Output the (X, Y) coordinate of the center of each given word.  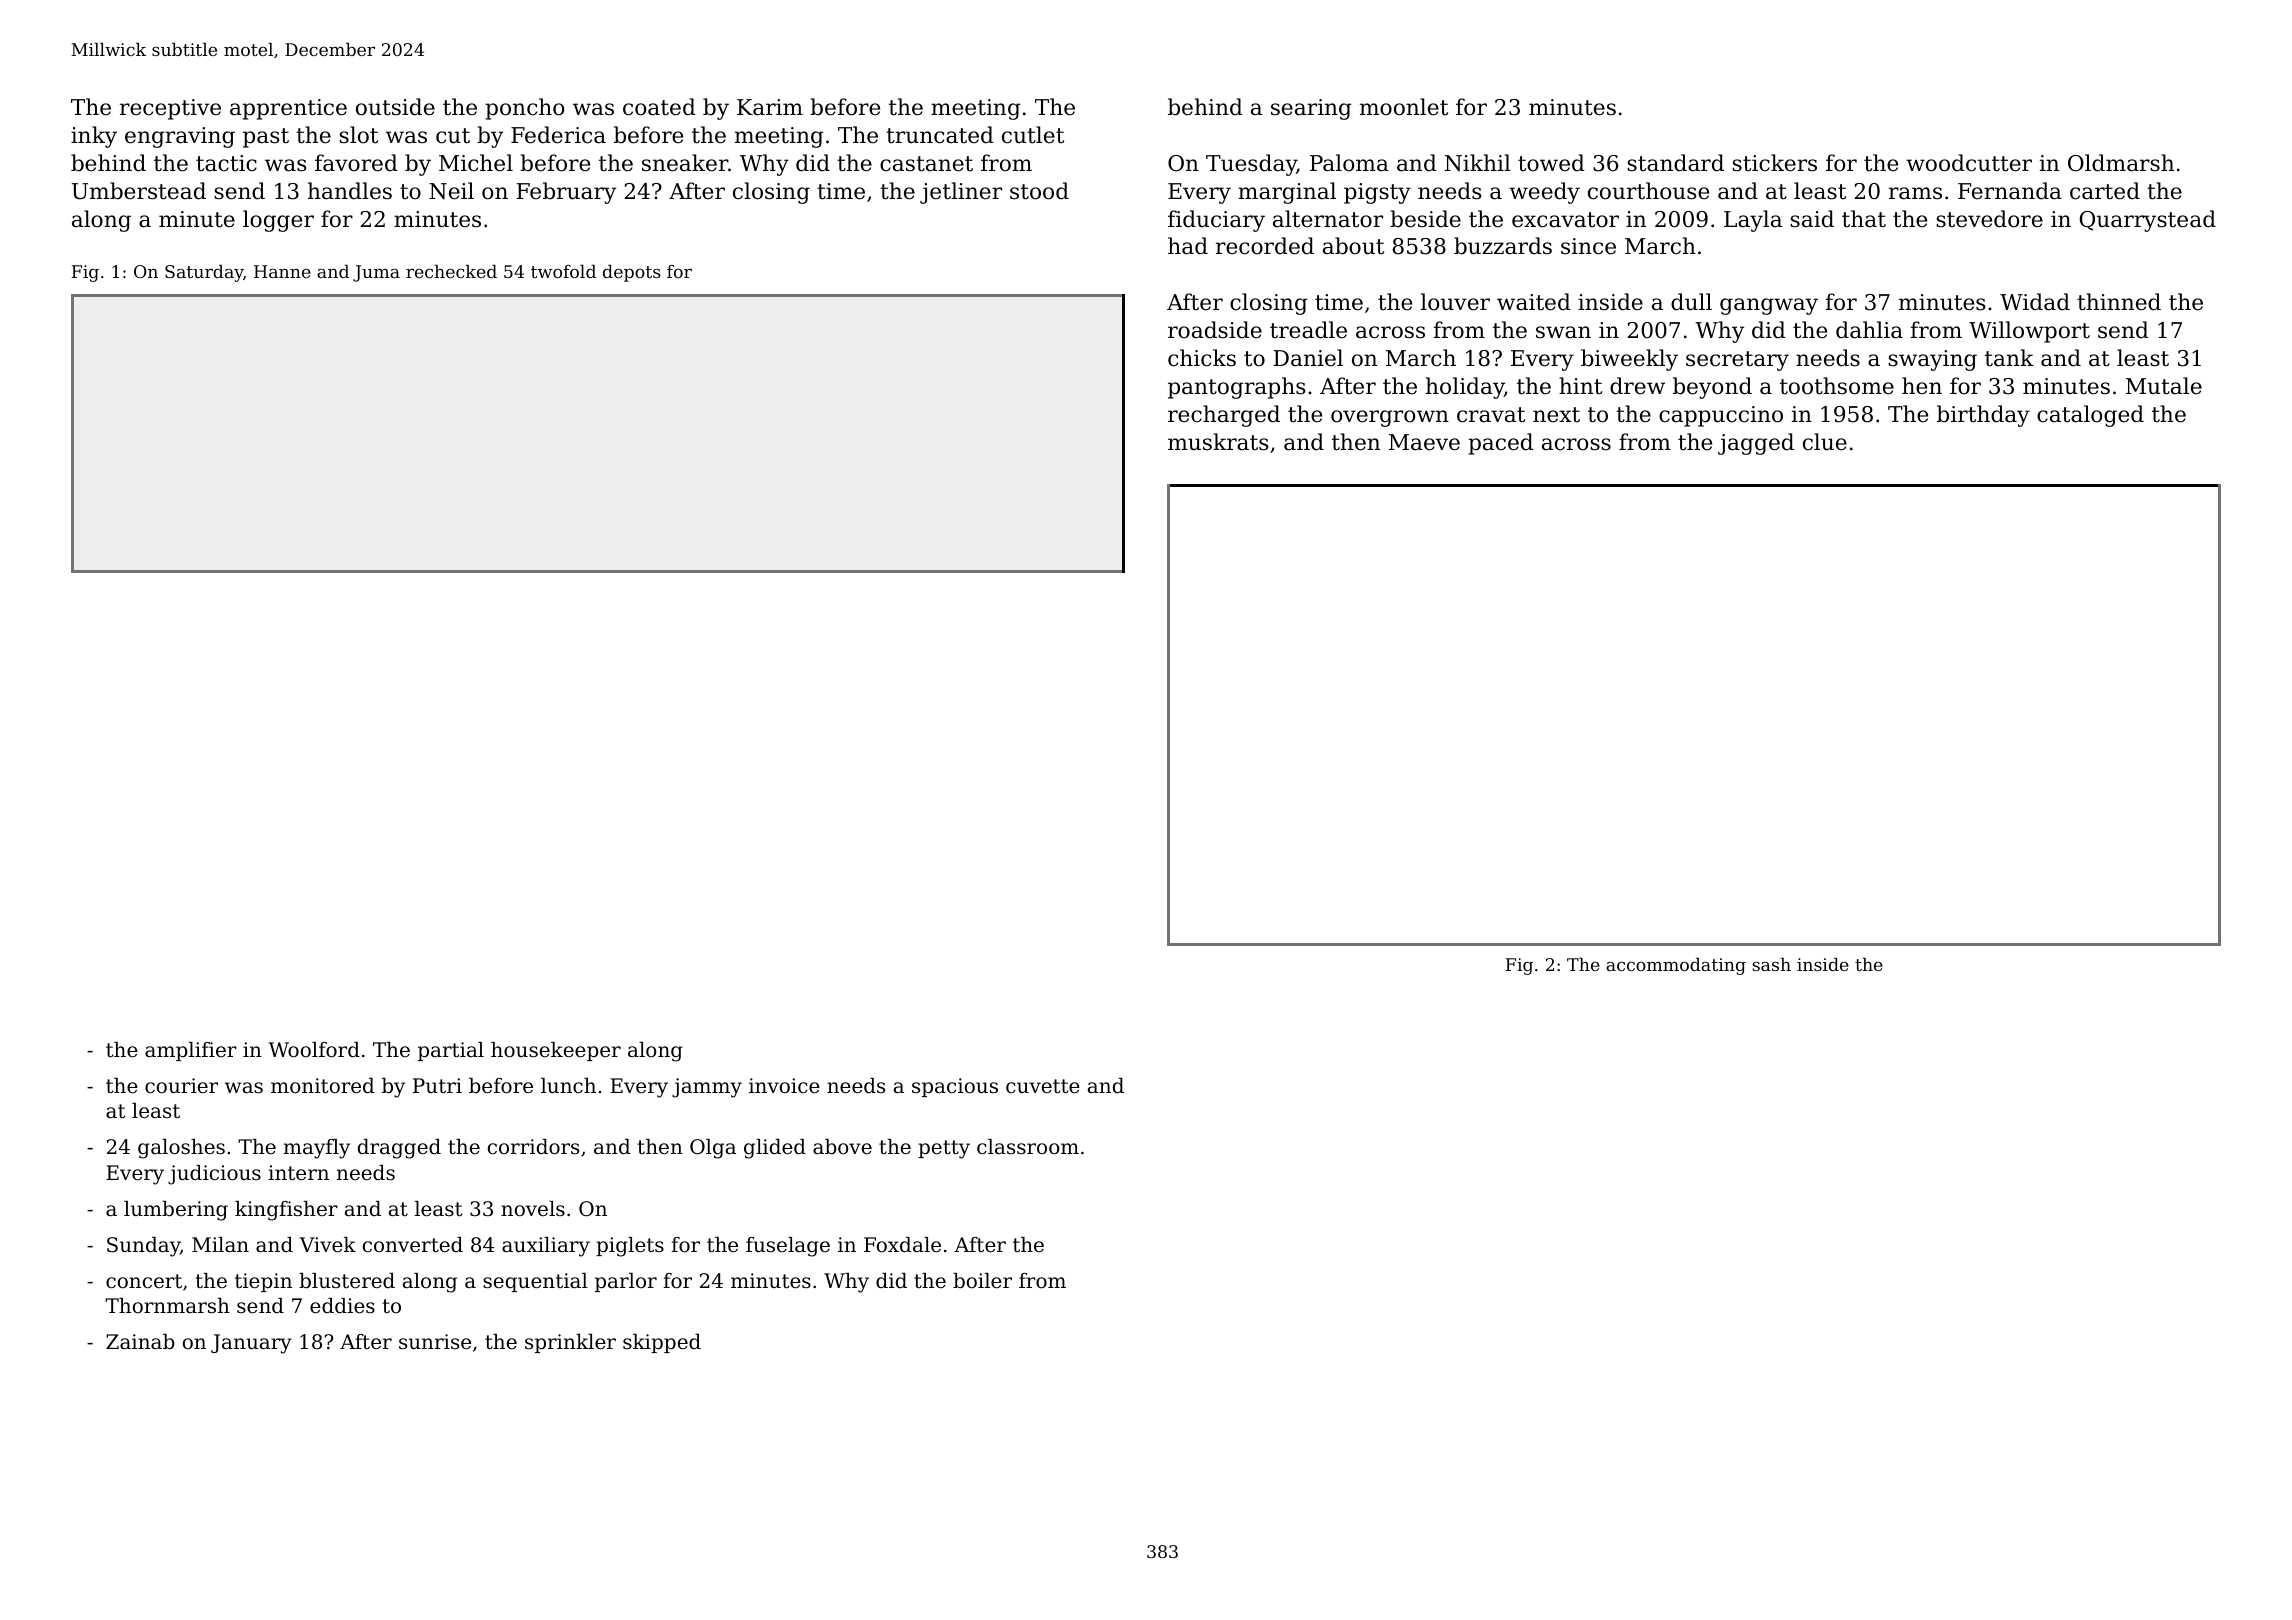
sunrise (435, 1341)
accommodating (1676, 966)
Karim (770, 107)
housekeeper (556, 1051)
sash (1771, 964)
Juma (376, 273)
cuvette (1043, 1086)
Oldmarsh (2121, 163)
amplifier (191, 1051)
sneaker (685, 163)
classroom (1028, 1147)
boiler (982, 1281)
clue (1825, 442)
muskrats (1218, 442)
